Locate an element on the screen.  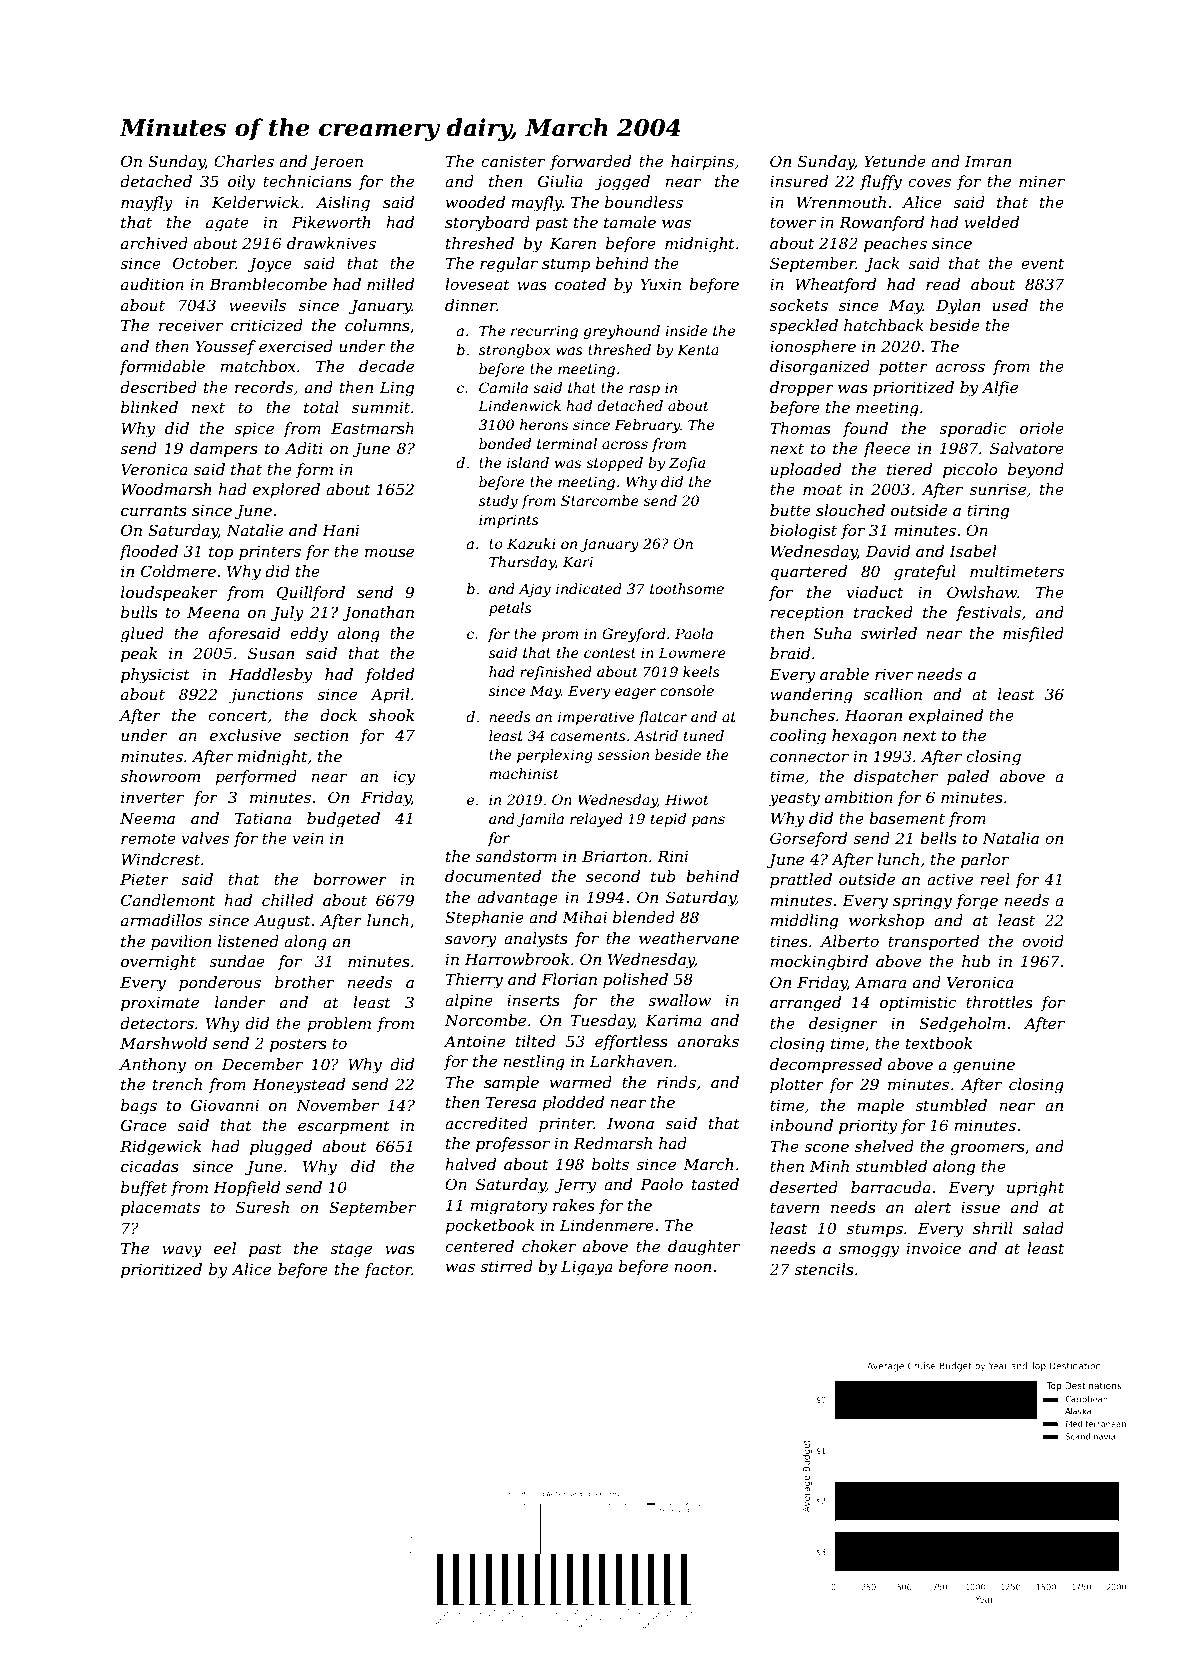
issue is located at coordinates (980, 1207).
